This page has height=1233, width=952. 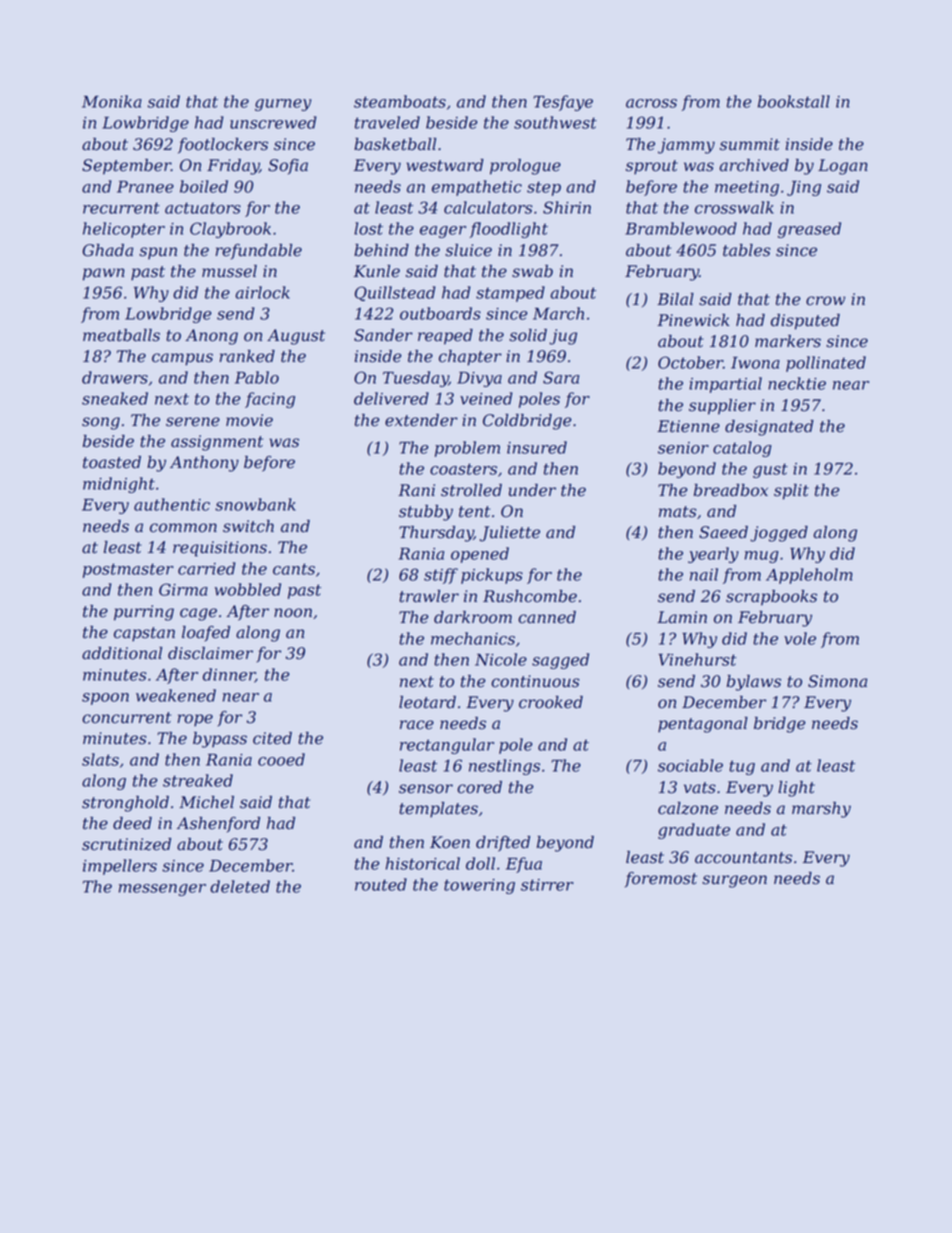 I want to click on Monika, so click(x=112, y=101).
